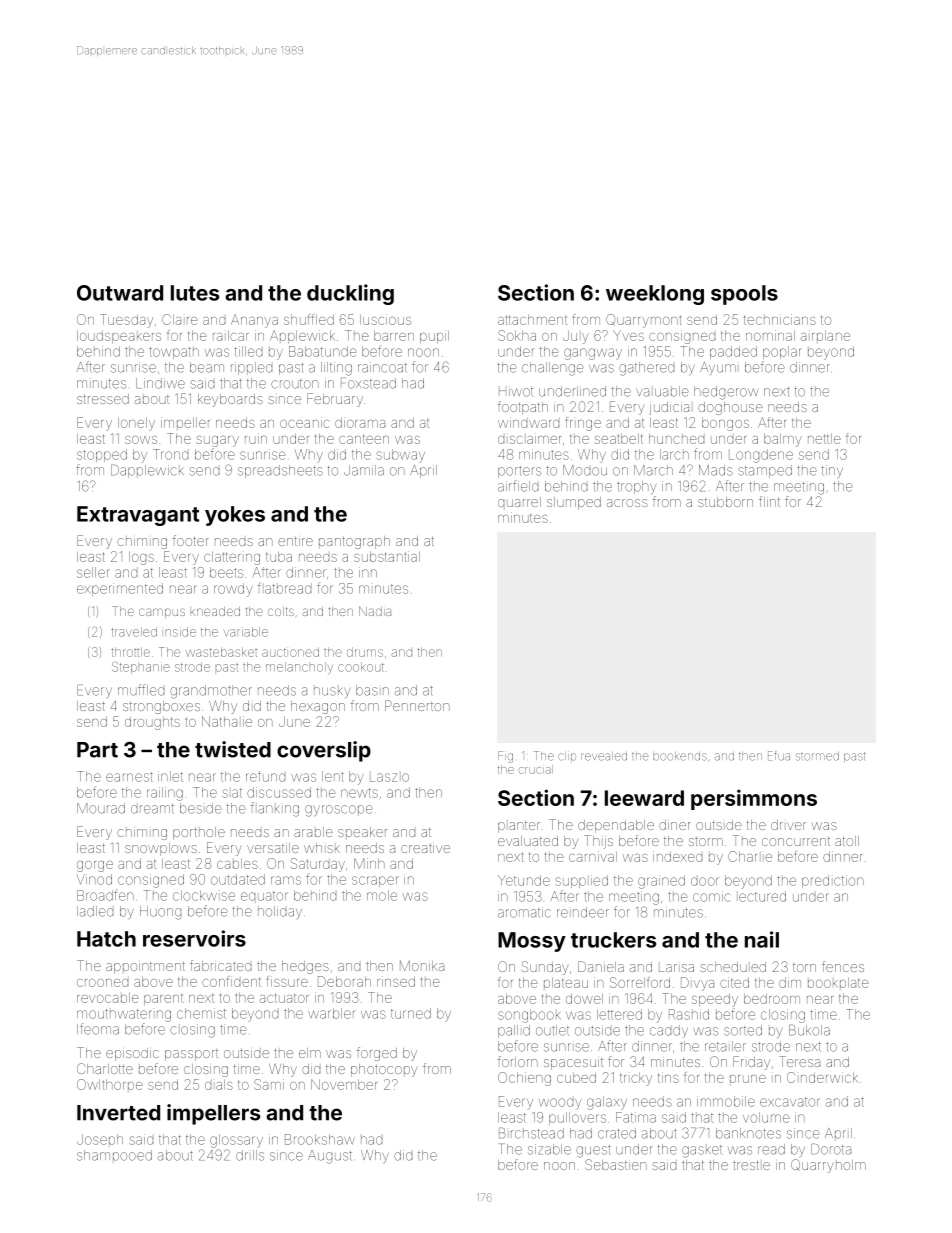 The height and width of the screenshot is (1233, 952). I want to click on woody, so click(560, 1104).
